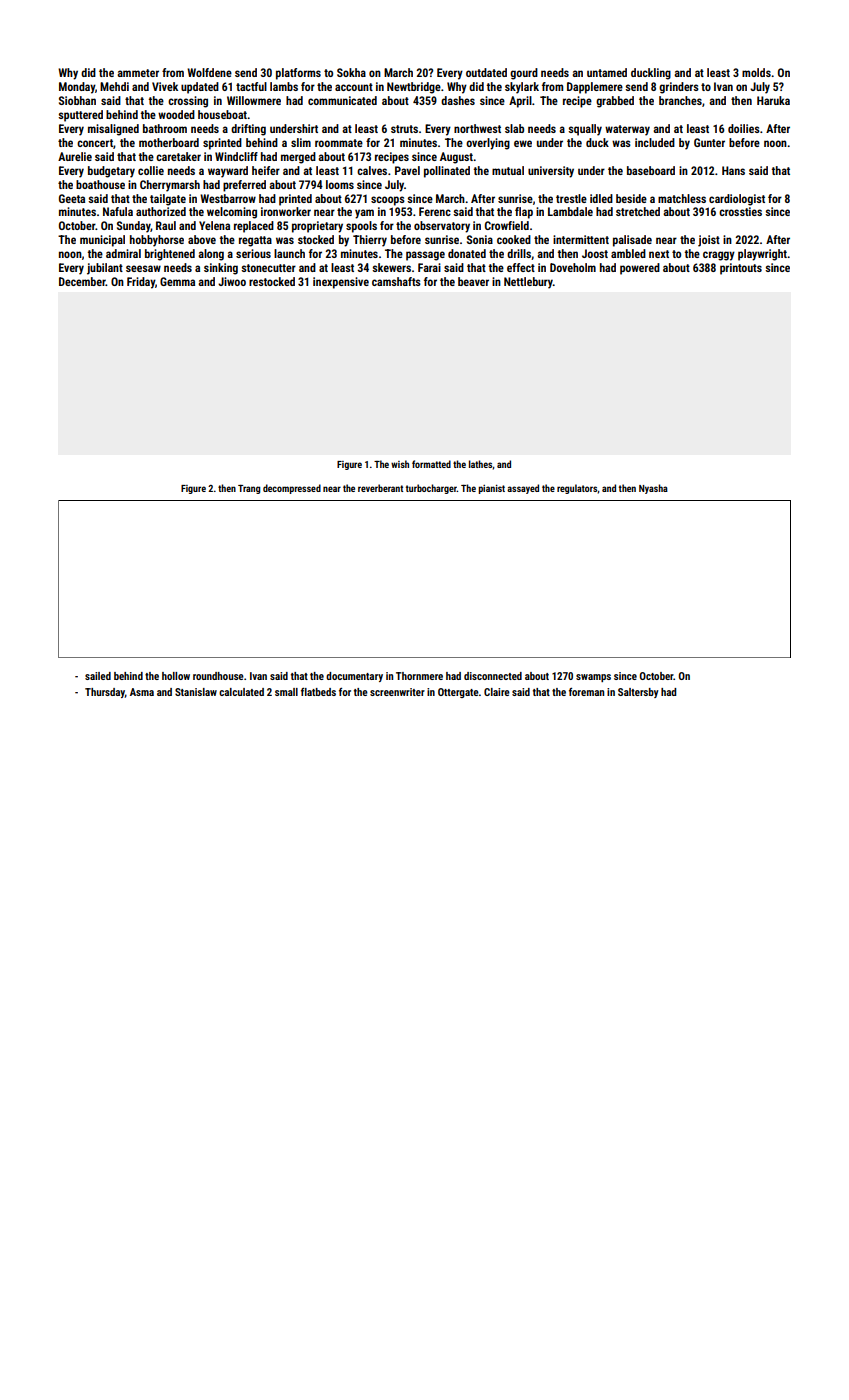  What do you see at coordinates (638, 693) in the screenshot?
I see `Saltersby` at bounding box center [638, 693].
